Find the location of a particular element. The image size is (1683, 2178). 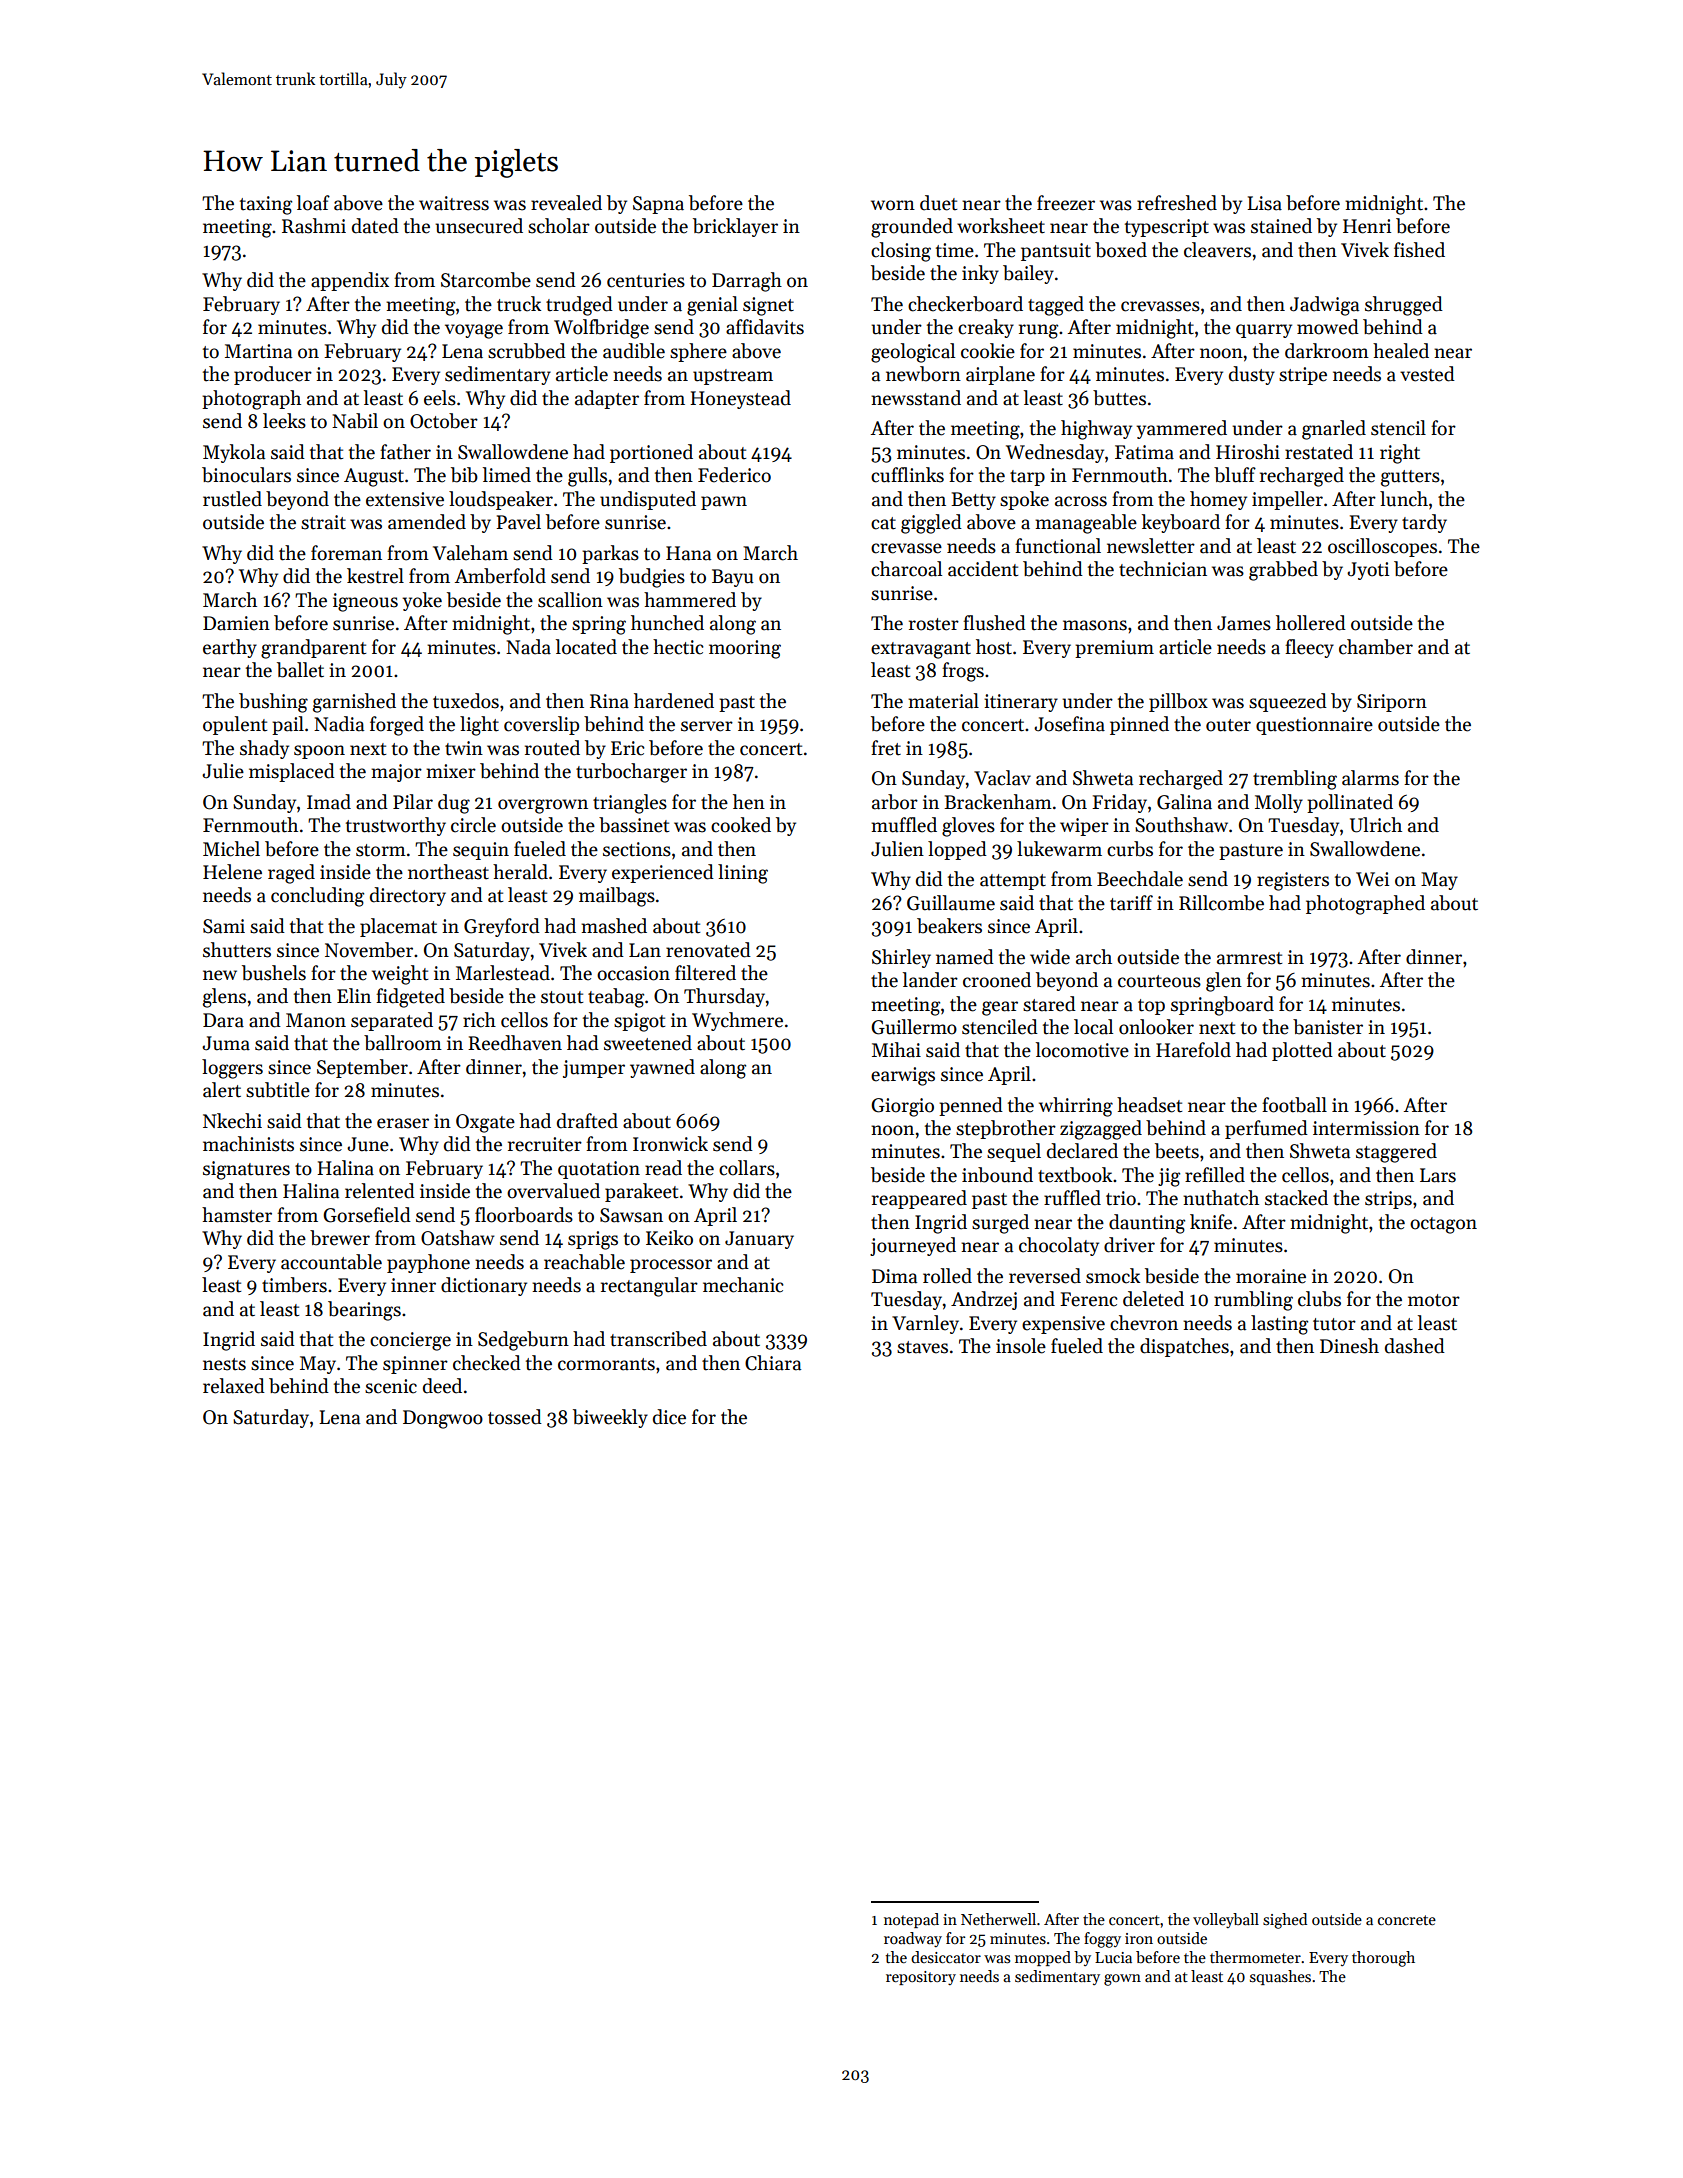

October is located at coordinates (444, 421).
